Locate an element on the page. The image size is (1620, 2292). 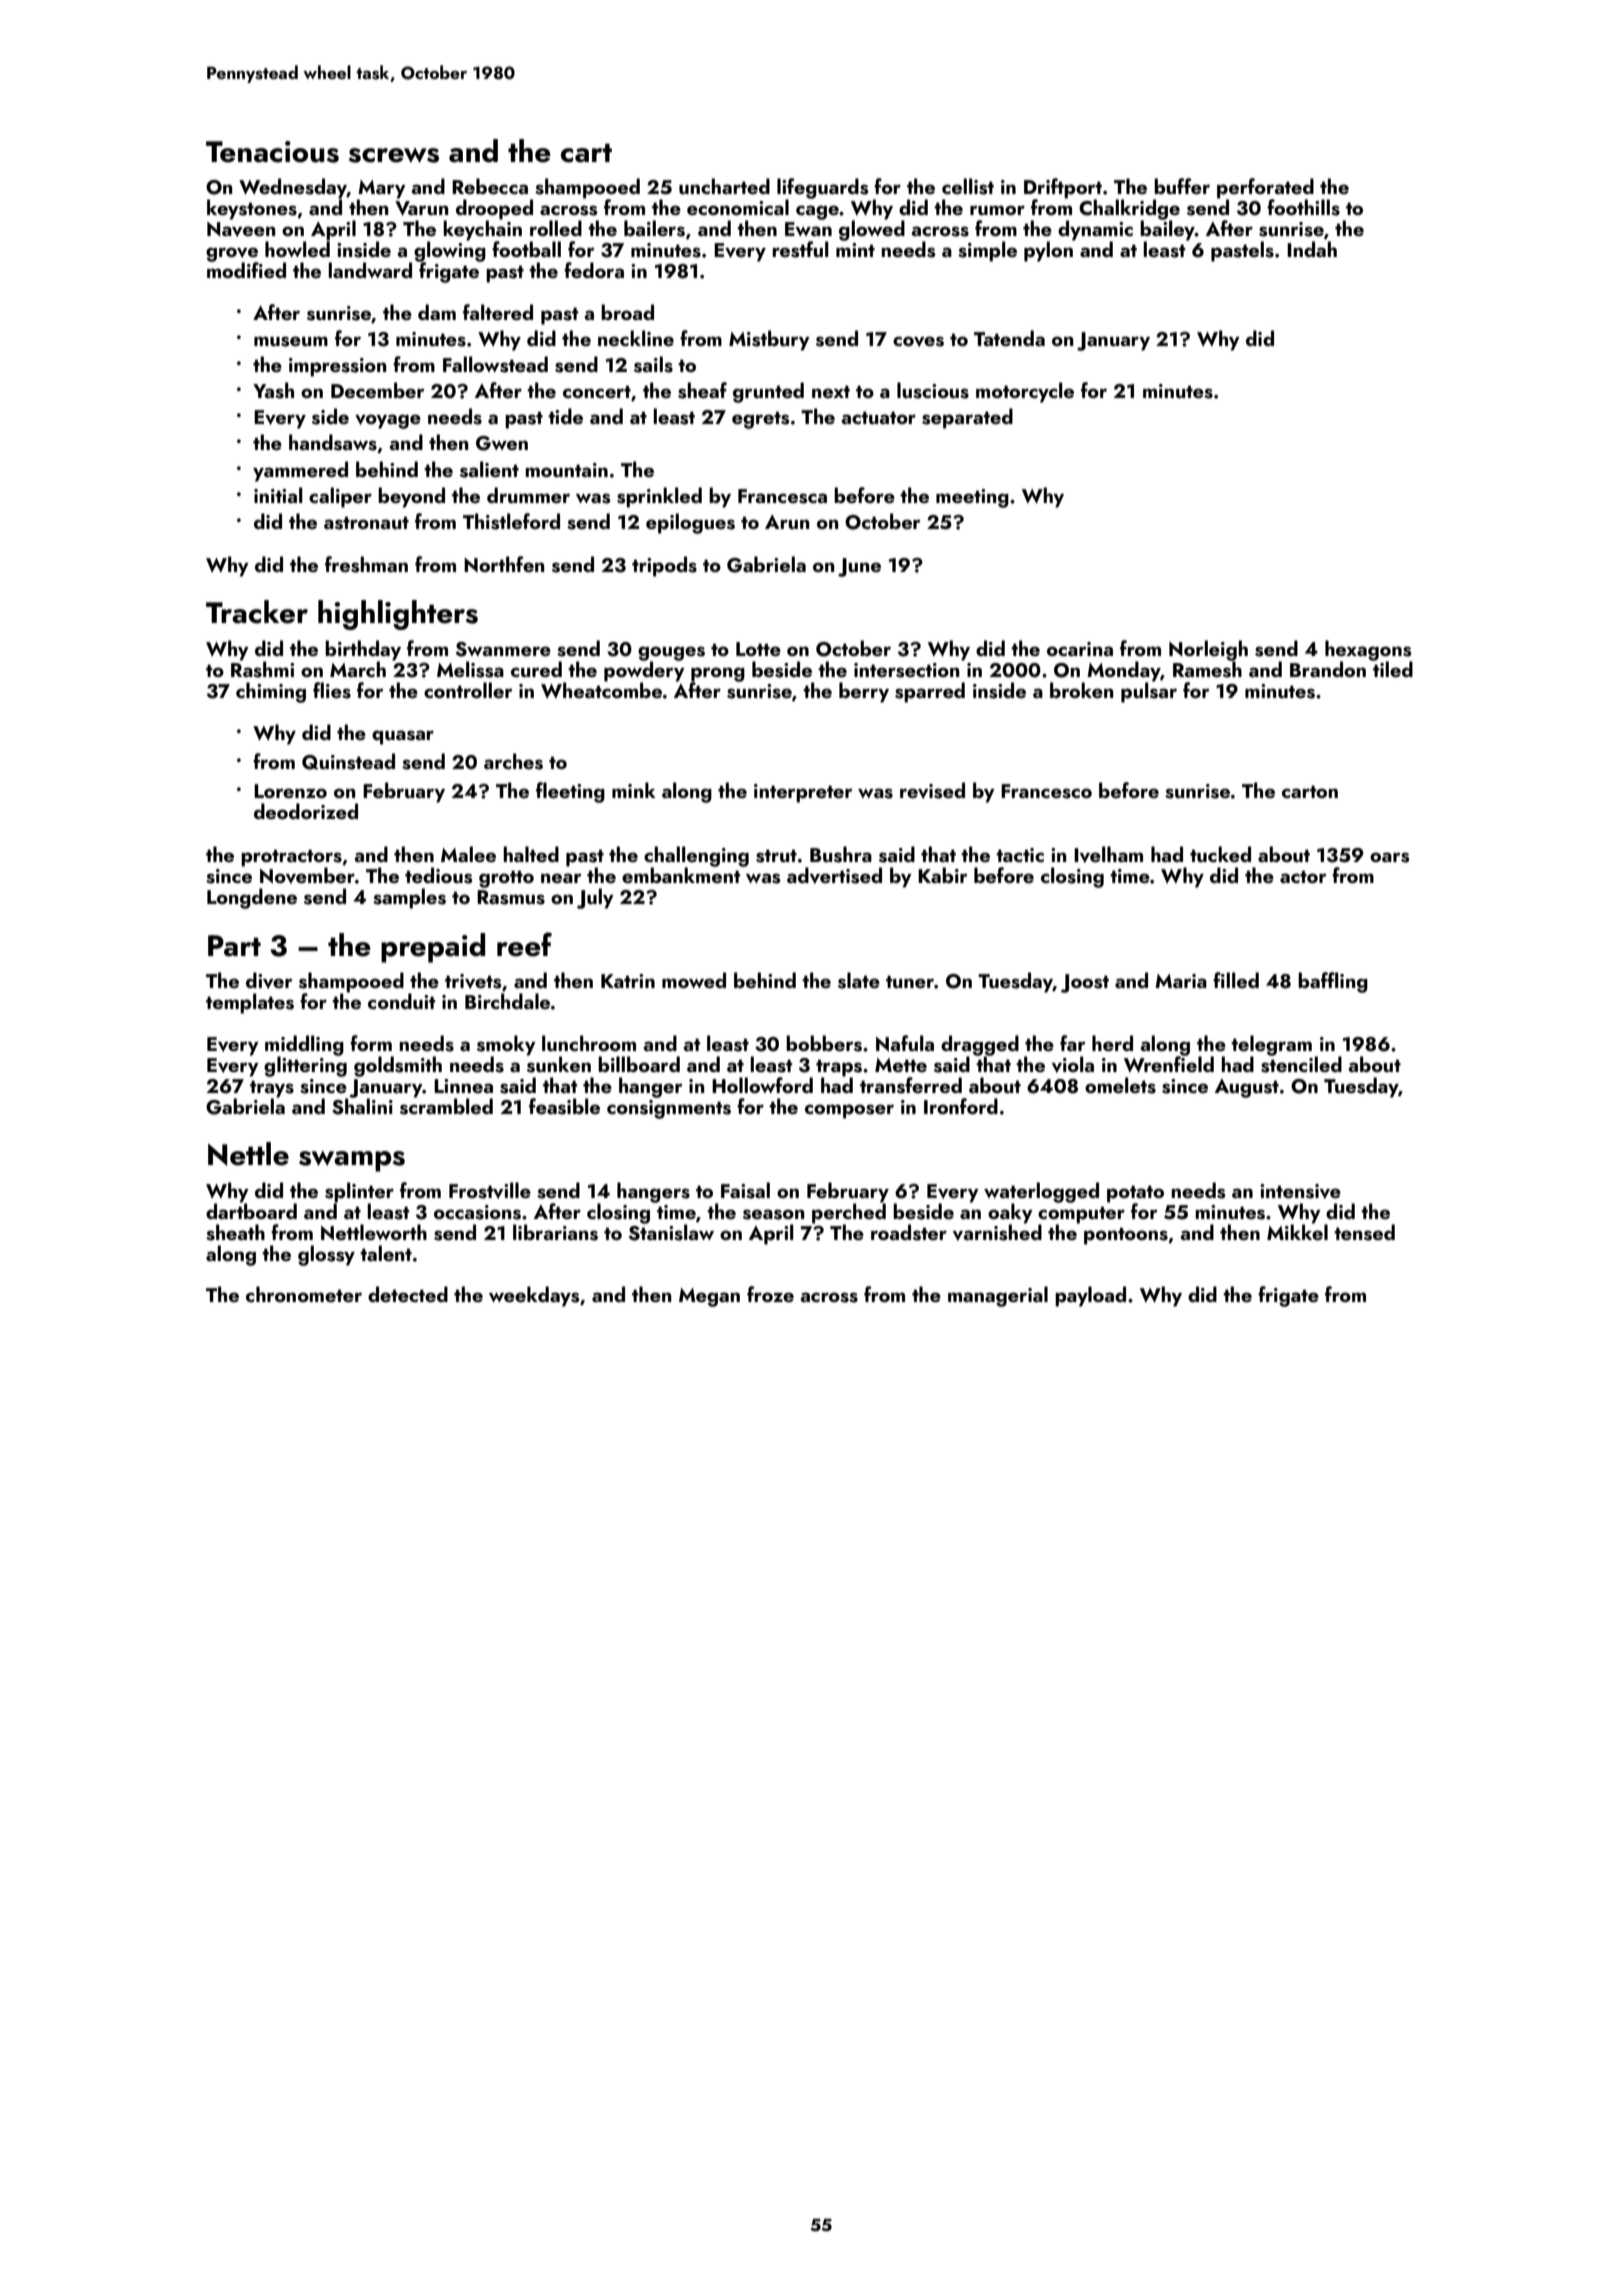
lifeguards is located at coordinates (823, 188).
